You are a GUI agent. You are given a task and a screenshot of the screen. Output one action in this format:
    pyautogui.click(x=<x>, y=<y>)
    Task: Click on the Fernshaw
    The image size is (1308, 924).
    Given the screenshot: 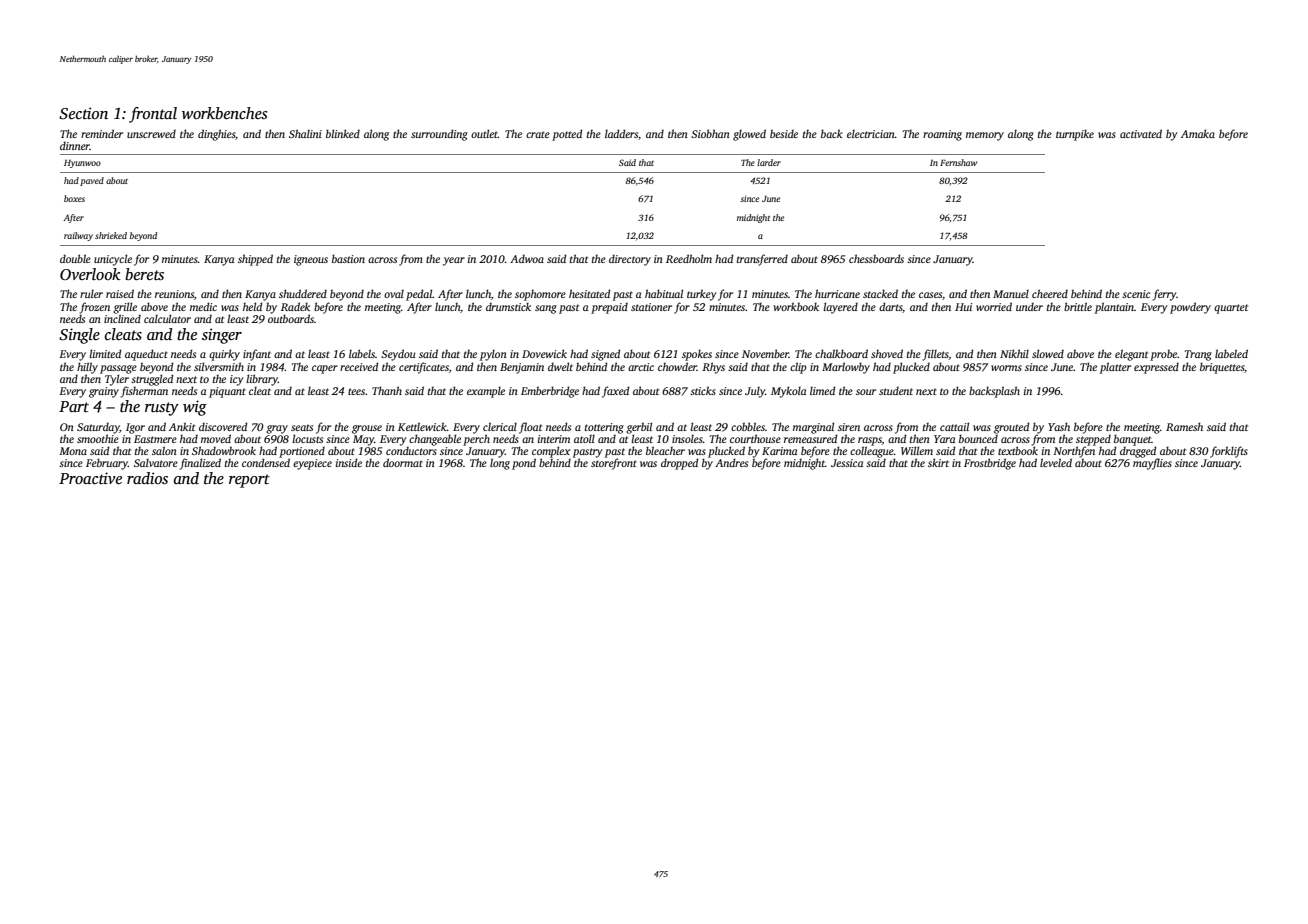 What is the action you would take?
    pyautogui.click(x=958, y=162)
